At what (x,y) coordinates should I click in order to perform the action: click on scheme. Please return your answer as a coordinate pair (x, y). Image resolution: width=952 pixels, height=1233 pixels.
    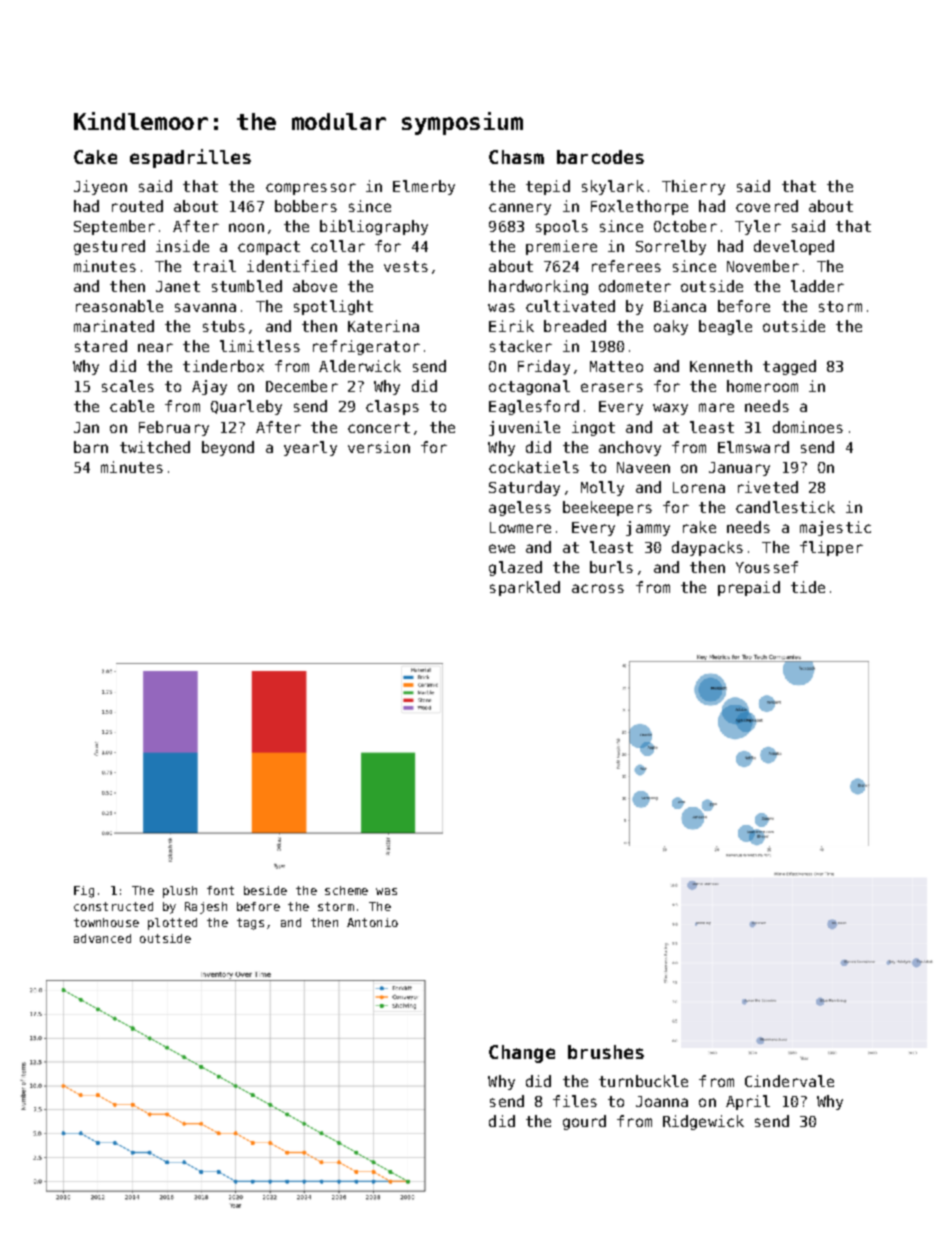
    Looking at the image, I should click on (346, 890).
